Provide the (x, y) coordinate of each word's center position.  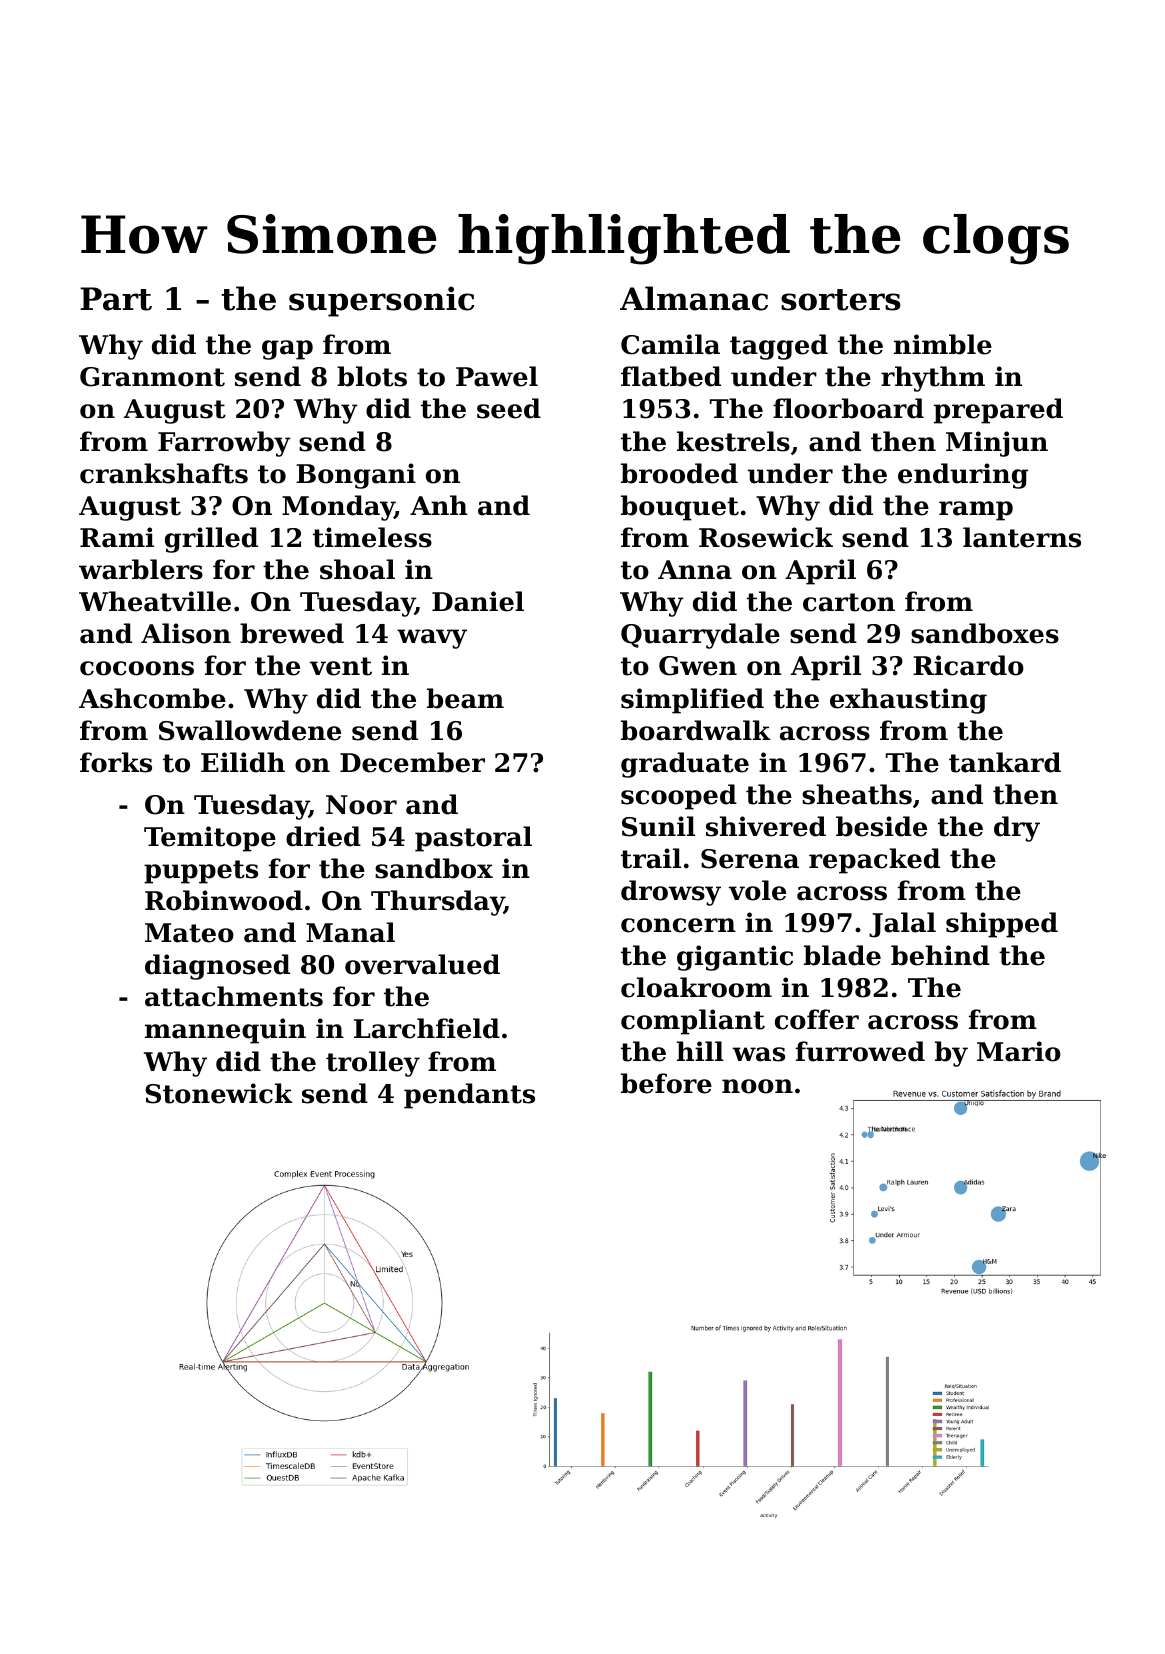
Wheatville (155, 601)
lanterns (1022, 537)
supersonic (381, 301)
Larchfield (427, 1028)
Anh (439, 505)
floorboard (848, 408)
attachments (234, 996)
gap (287, 350)
